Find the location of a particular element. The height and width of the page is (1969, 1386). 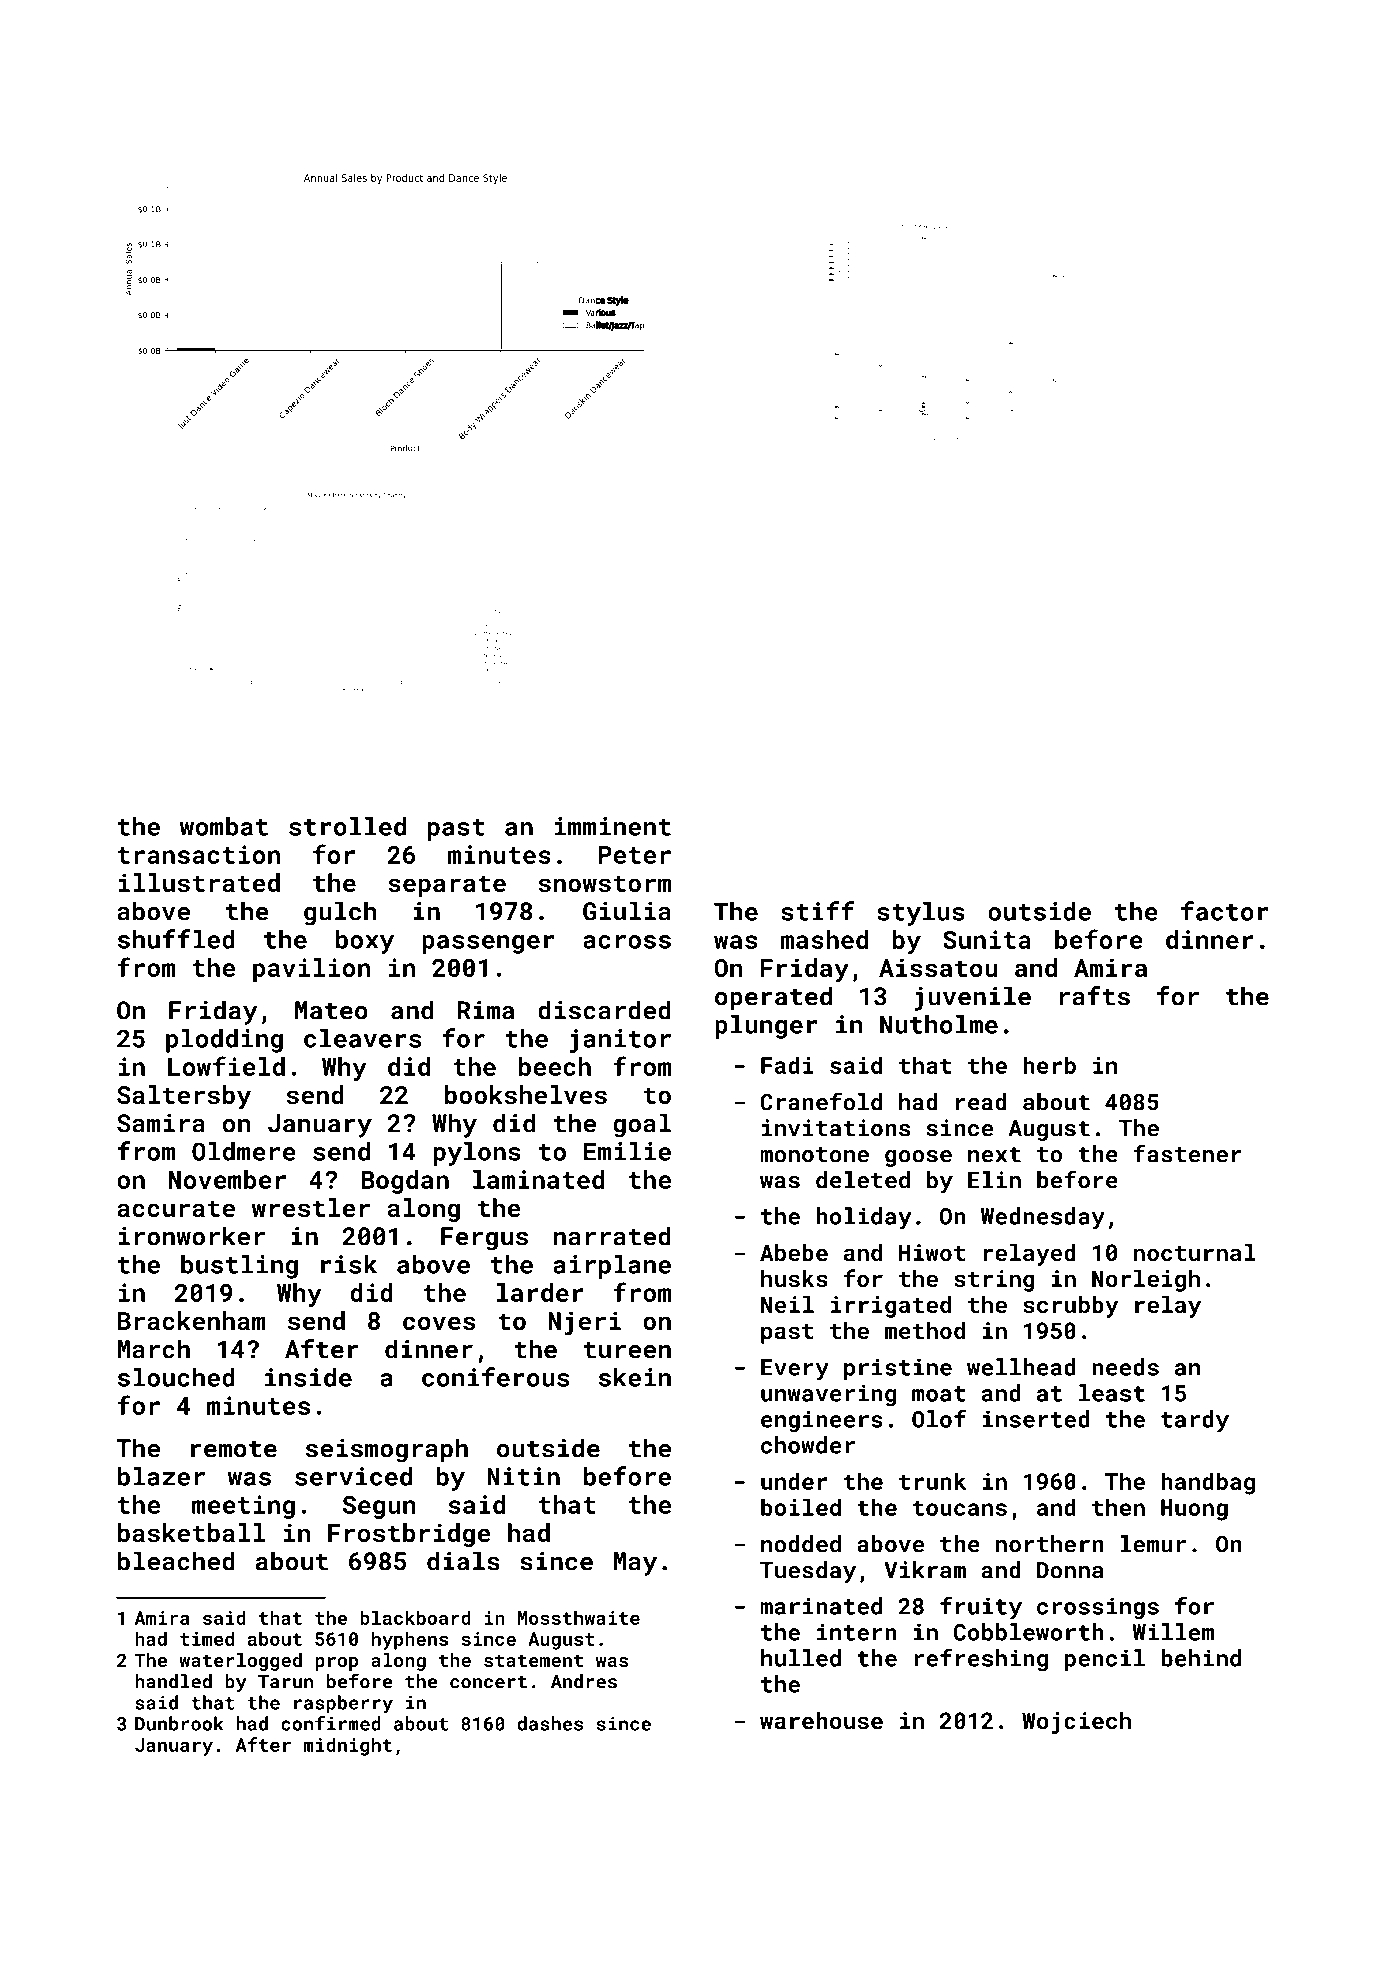

Wojciech is located at coordinates (1076, 1723).
